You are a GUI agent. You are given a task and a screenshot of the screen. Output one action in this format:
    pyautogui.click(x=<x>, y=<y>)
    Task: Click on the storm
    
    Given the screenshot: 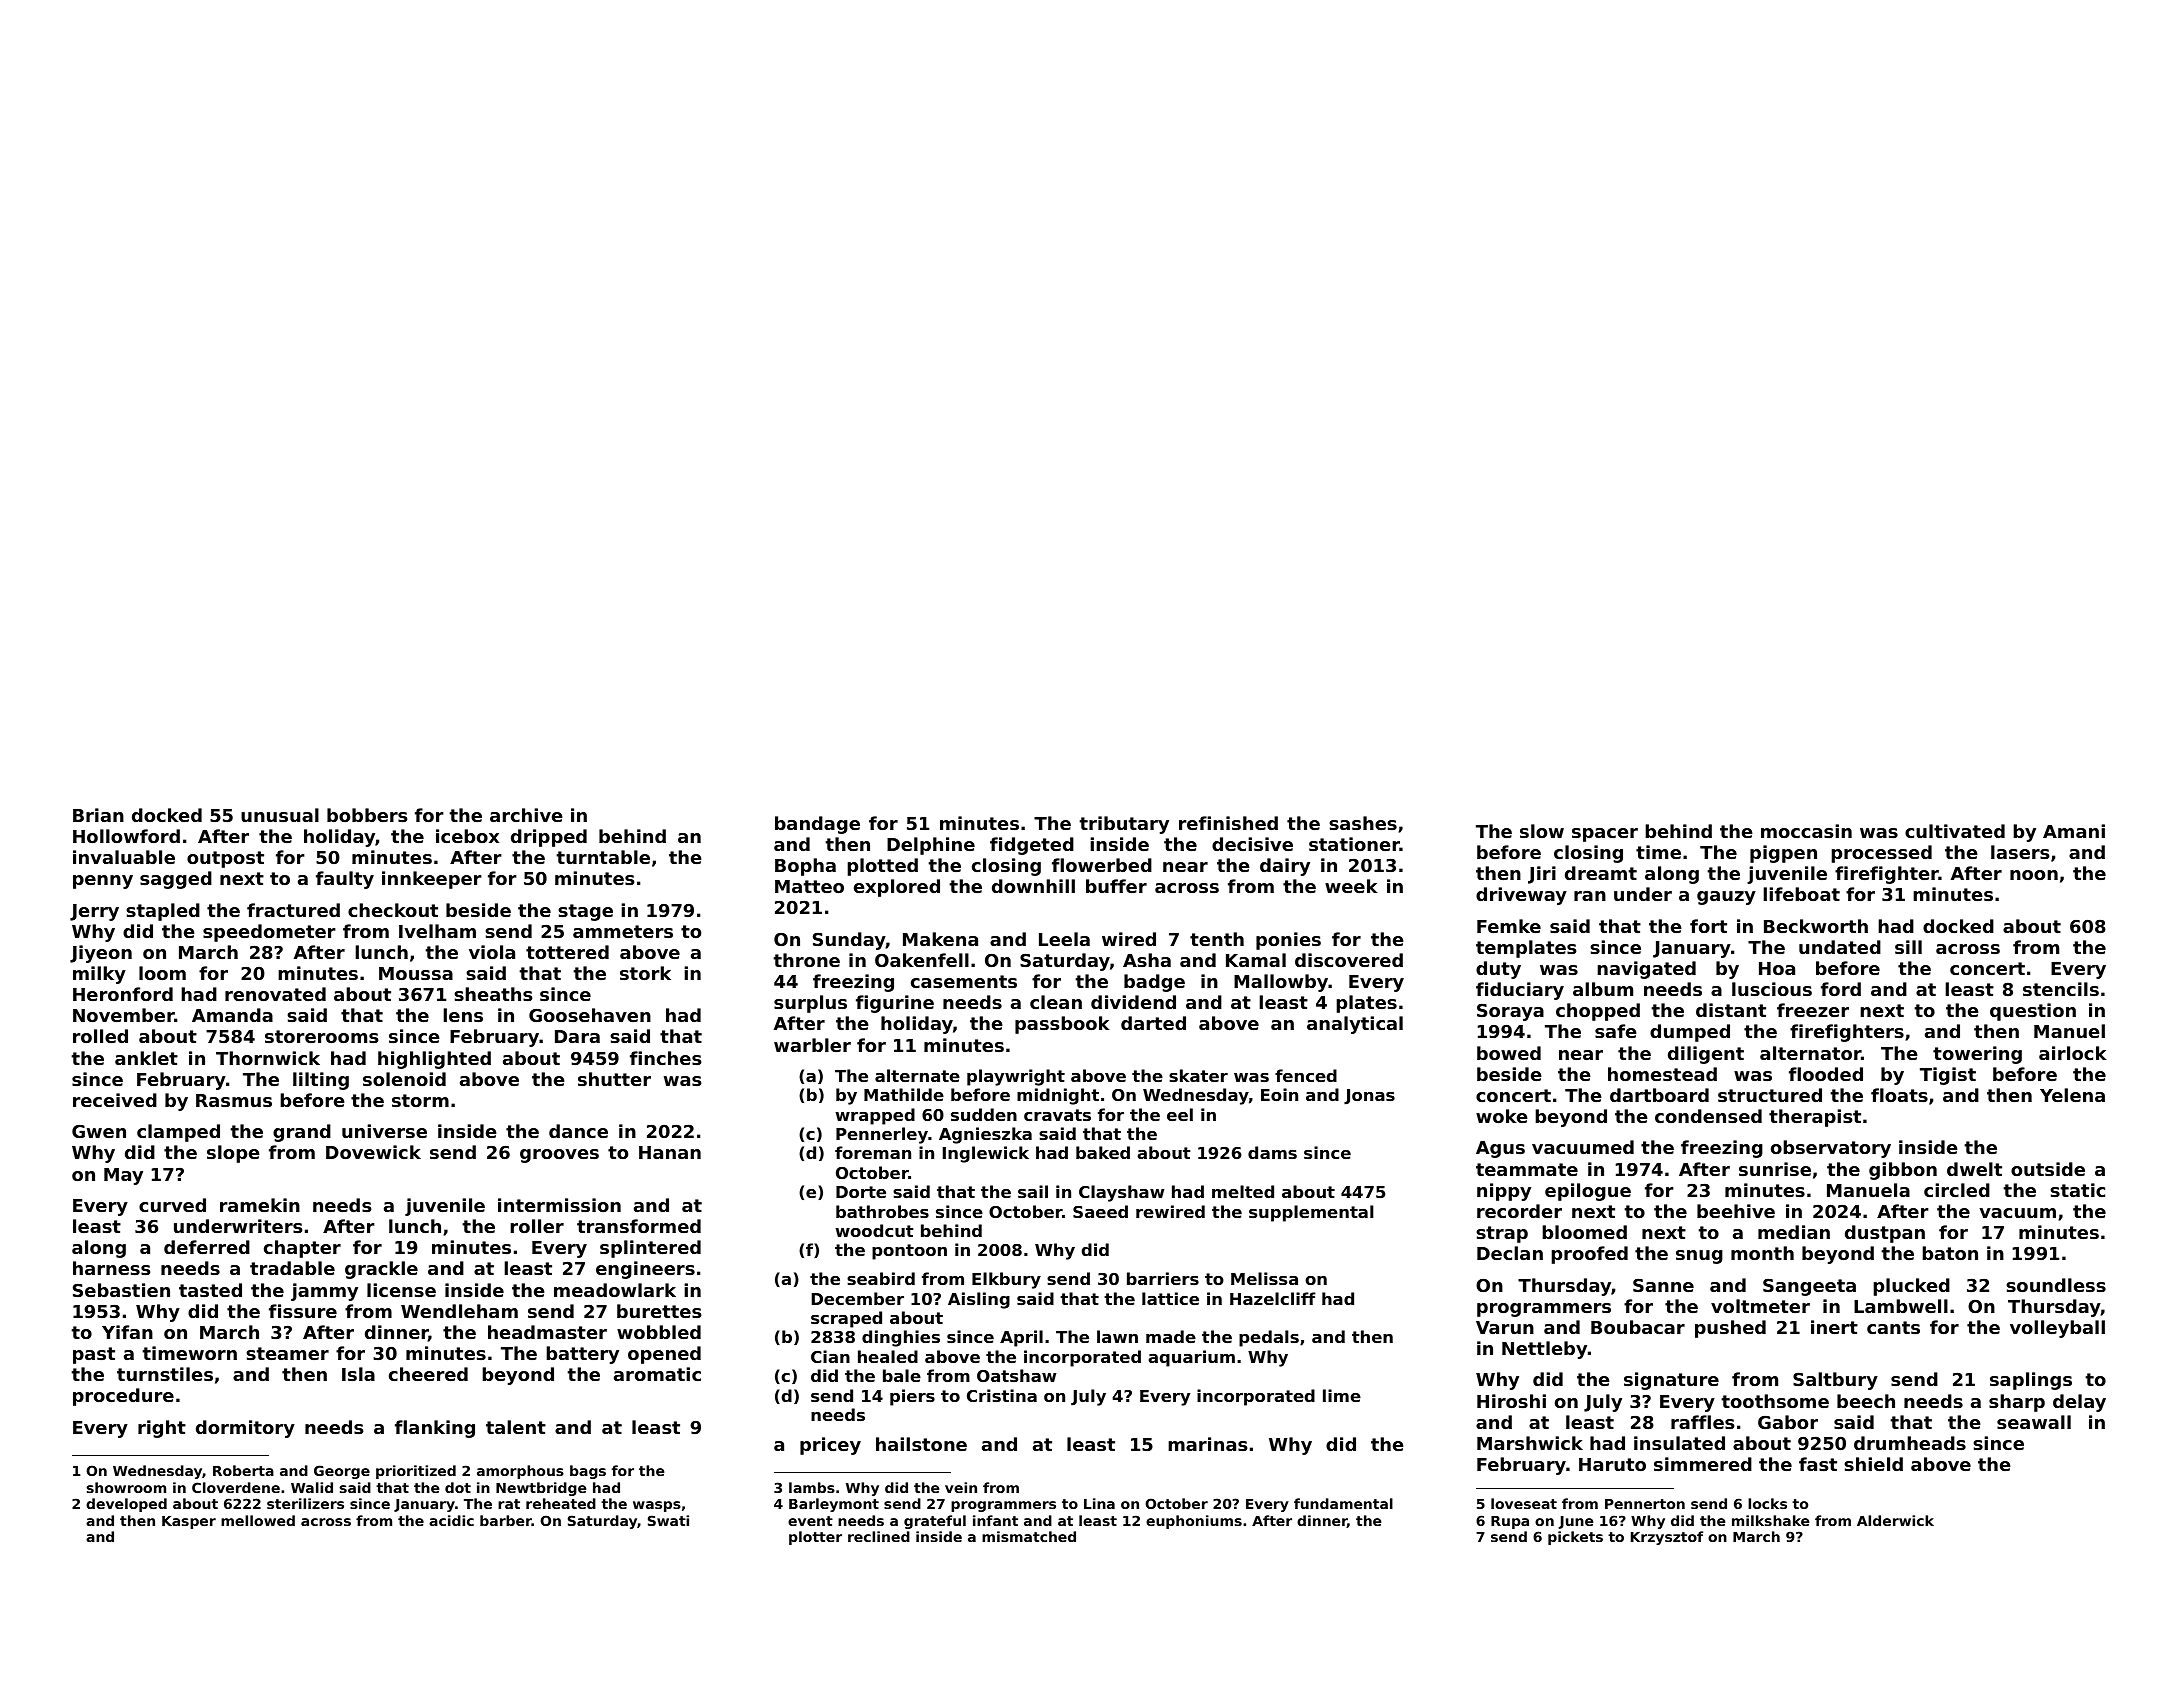 What is the action you would take?
    pyautogui.click(x=420, y=1100)
